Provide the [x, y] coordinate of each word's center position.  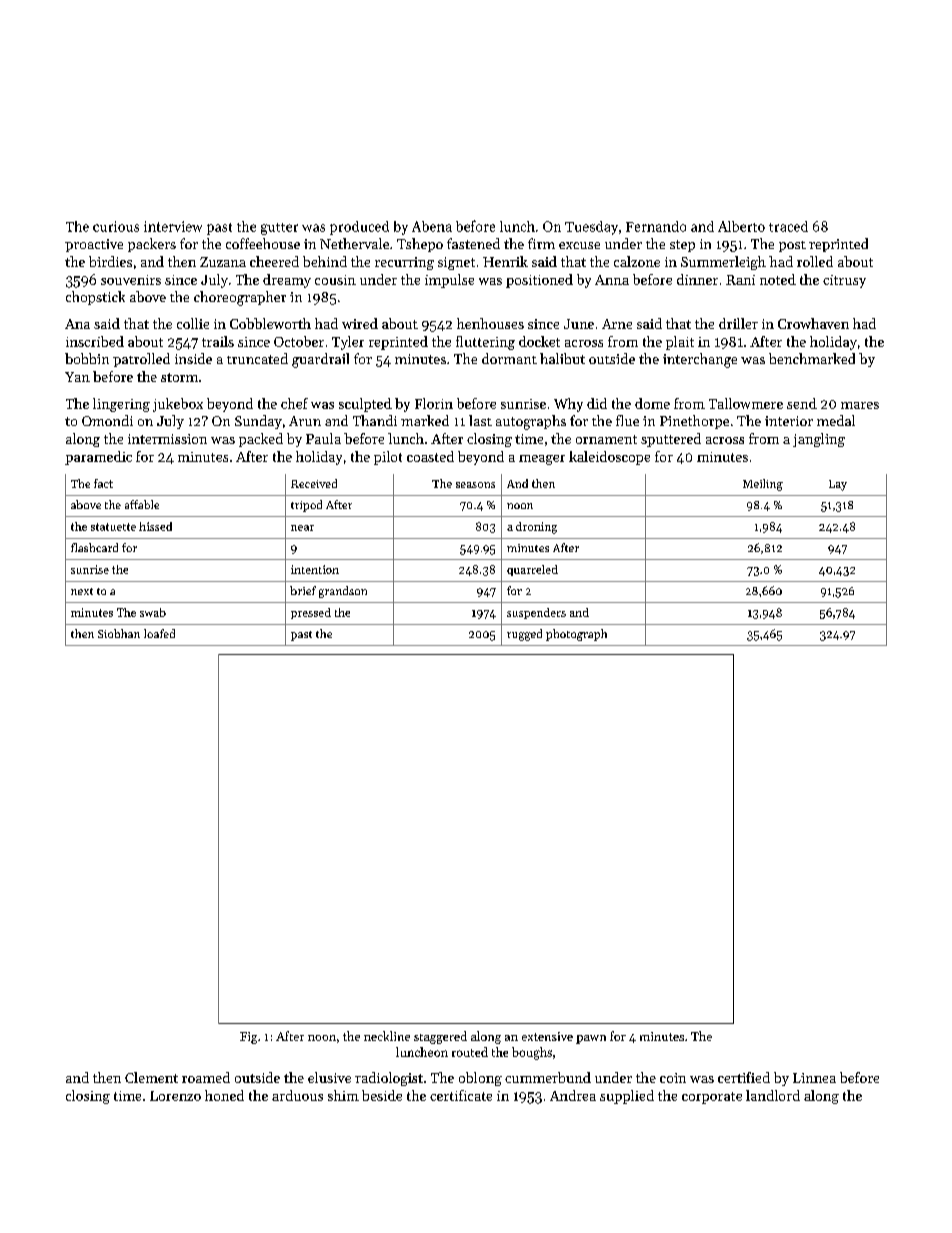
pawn [591, 1039]
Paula [323, 438]
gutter [279, 229]
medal [836, 420]
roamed [206, 1077]
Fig [248, 1038]
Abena [432, 226]
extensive [547, 1036]
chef [294, 403]
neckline [387, 1036]
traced [788, 226]
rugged [524, 635]
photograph [576, 635]
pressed [311, 613]
